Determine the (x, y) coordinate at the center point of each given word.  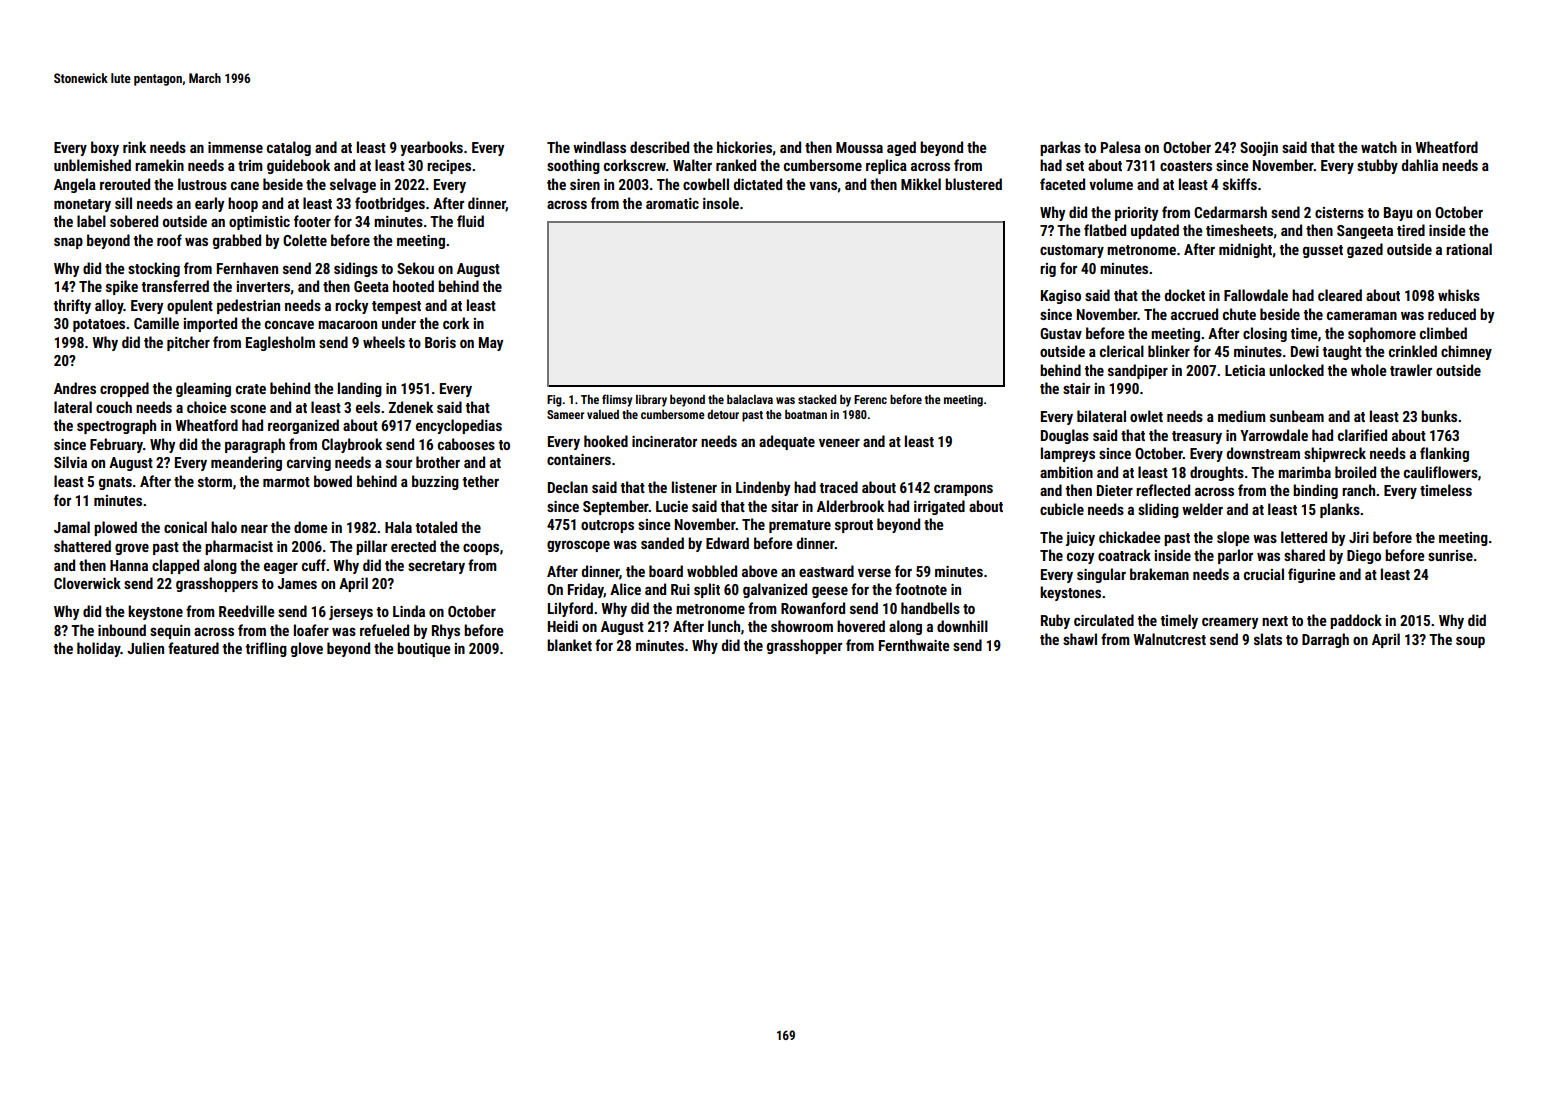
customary (1072, 251)
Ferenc (870, 399)
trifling (266, 649)
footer (312, 221)
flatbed (1105, 230)
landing (360, 389)
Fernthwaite (914, 645)
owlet (1146, 416)
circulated (1104, 620)
